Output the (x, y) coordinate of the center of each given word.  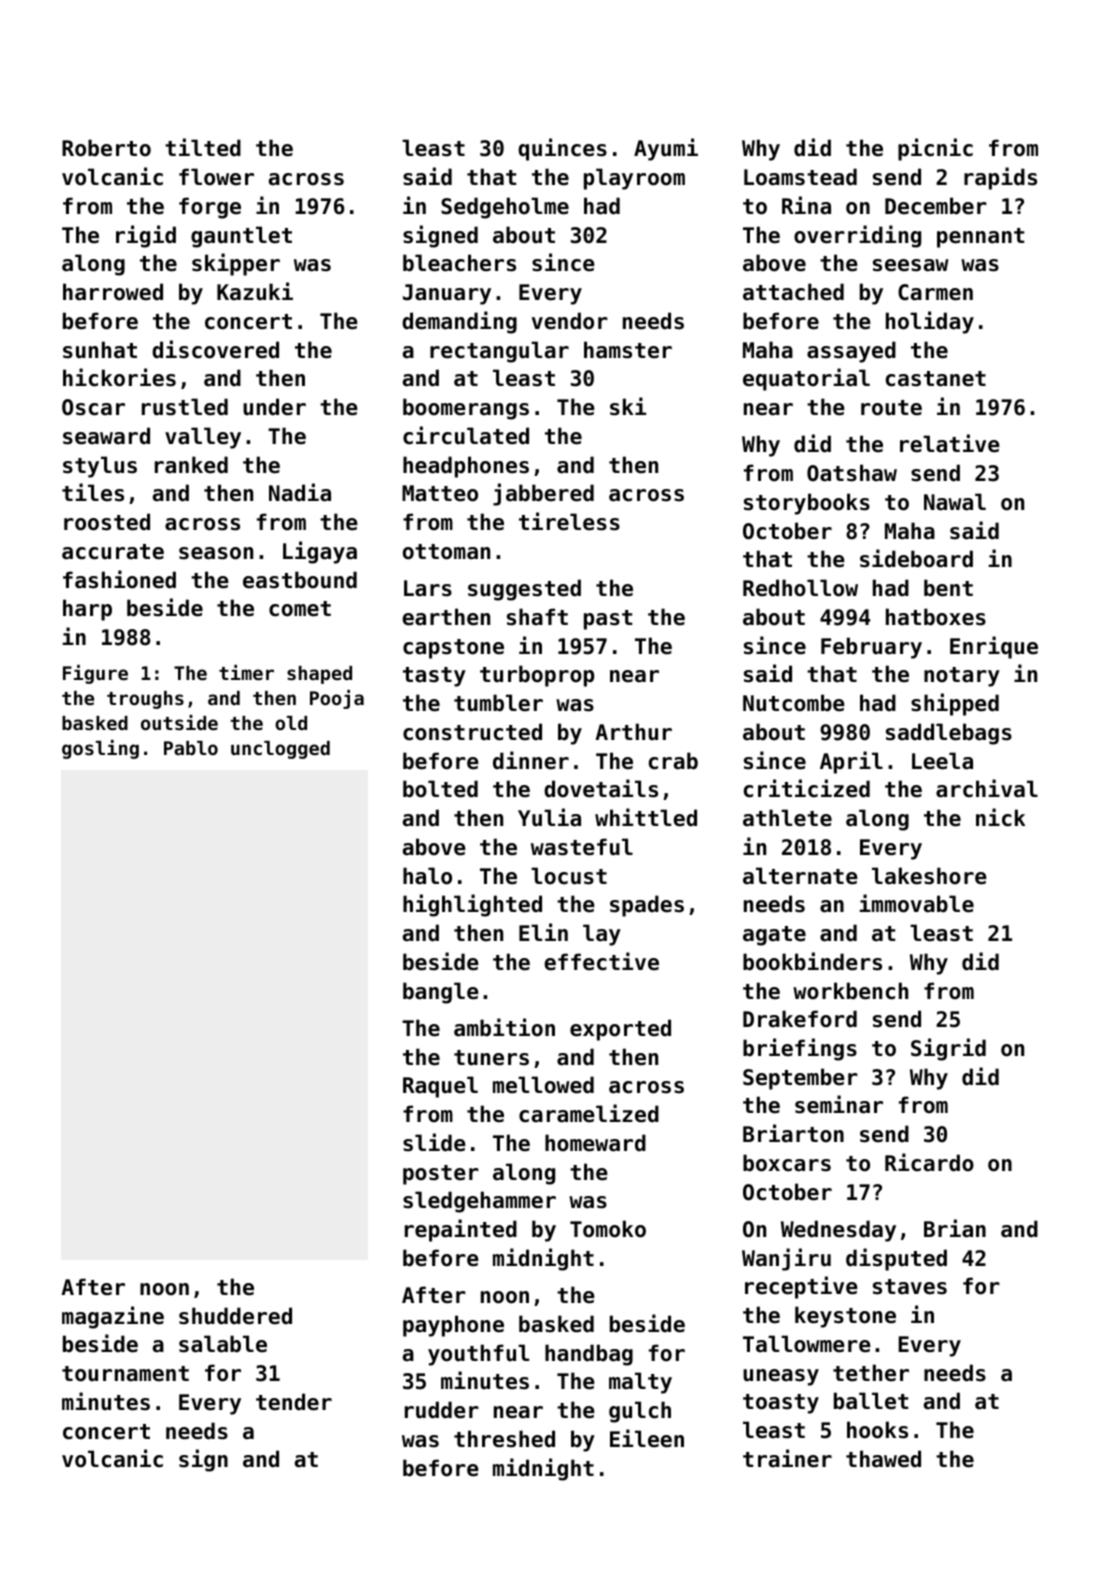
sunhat (100, 350)
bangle (441, 993)
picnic (935, 149)
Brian (955, 1228)
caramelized (589, 1113)
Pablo (191, 748)
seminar (839, 1104)
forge (210, 208)
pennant (980, 238)
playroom (634, 179)
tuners (491, 1058)
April (851, 762)
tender (294, 1402)
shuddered (235, 1316)
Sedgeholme (505, 208)
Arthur (633, 731)
